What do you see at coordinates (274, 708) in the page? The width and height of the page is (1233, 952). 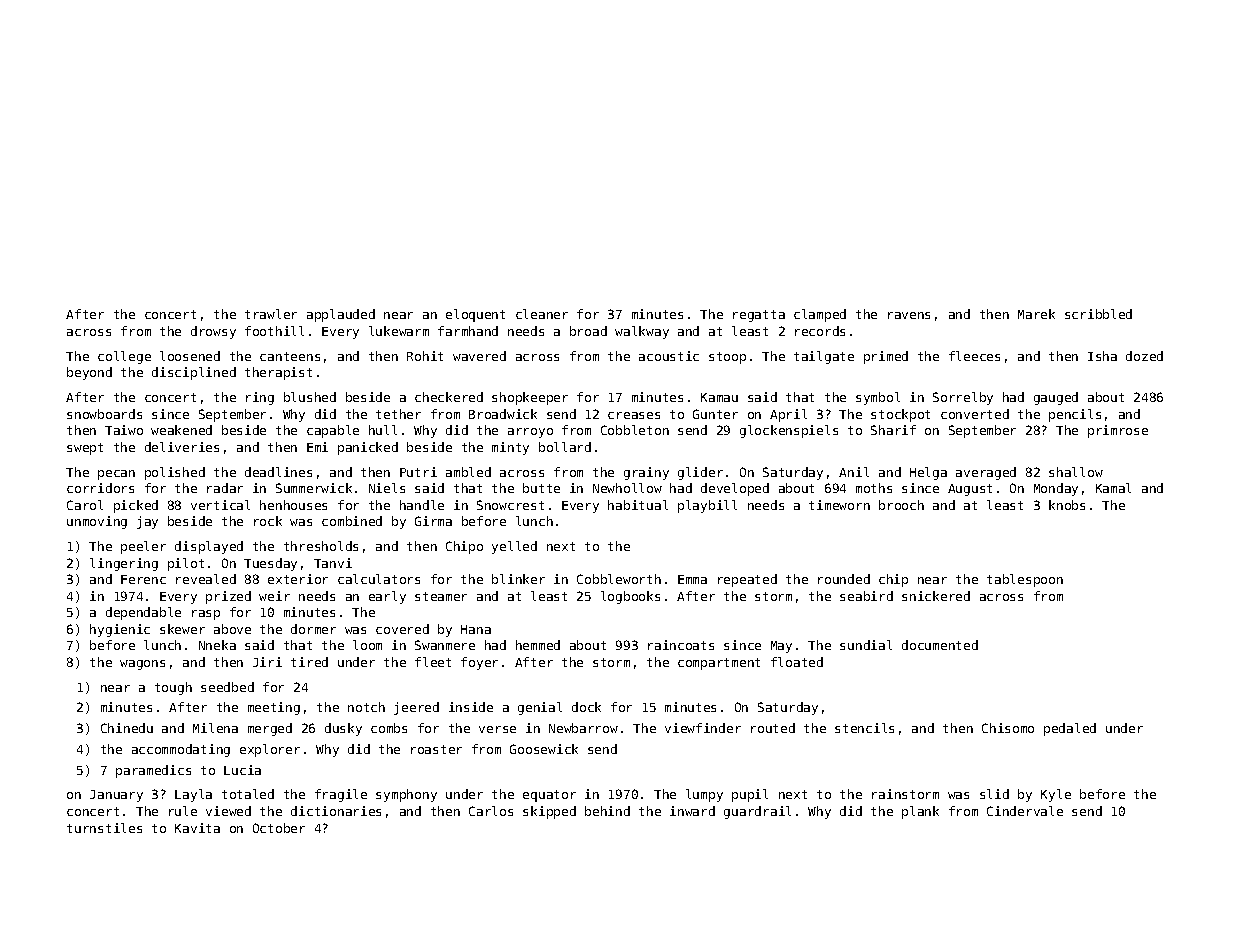 I see `meeting` at bounding box center [274, 708].
